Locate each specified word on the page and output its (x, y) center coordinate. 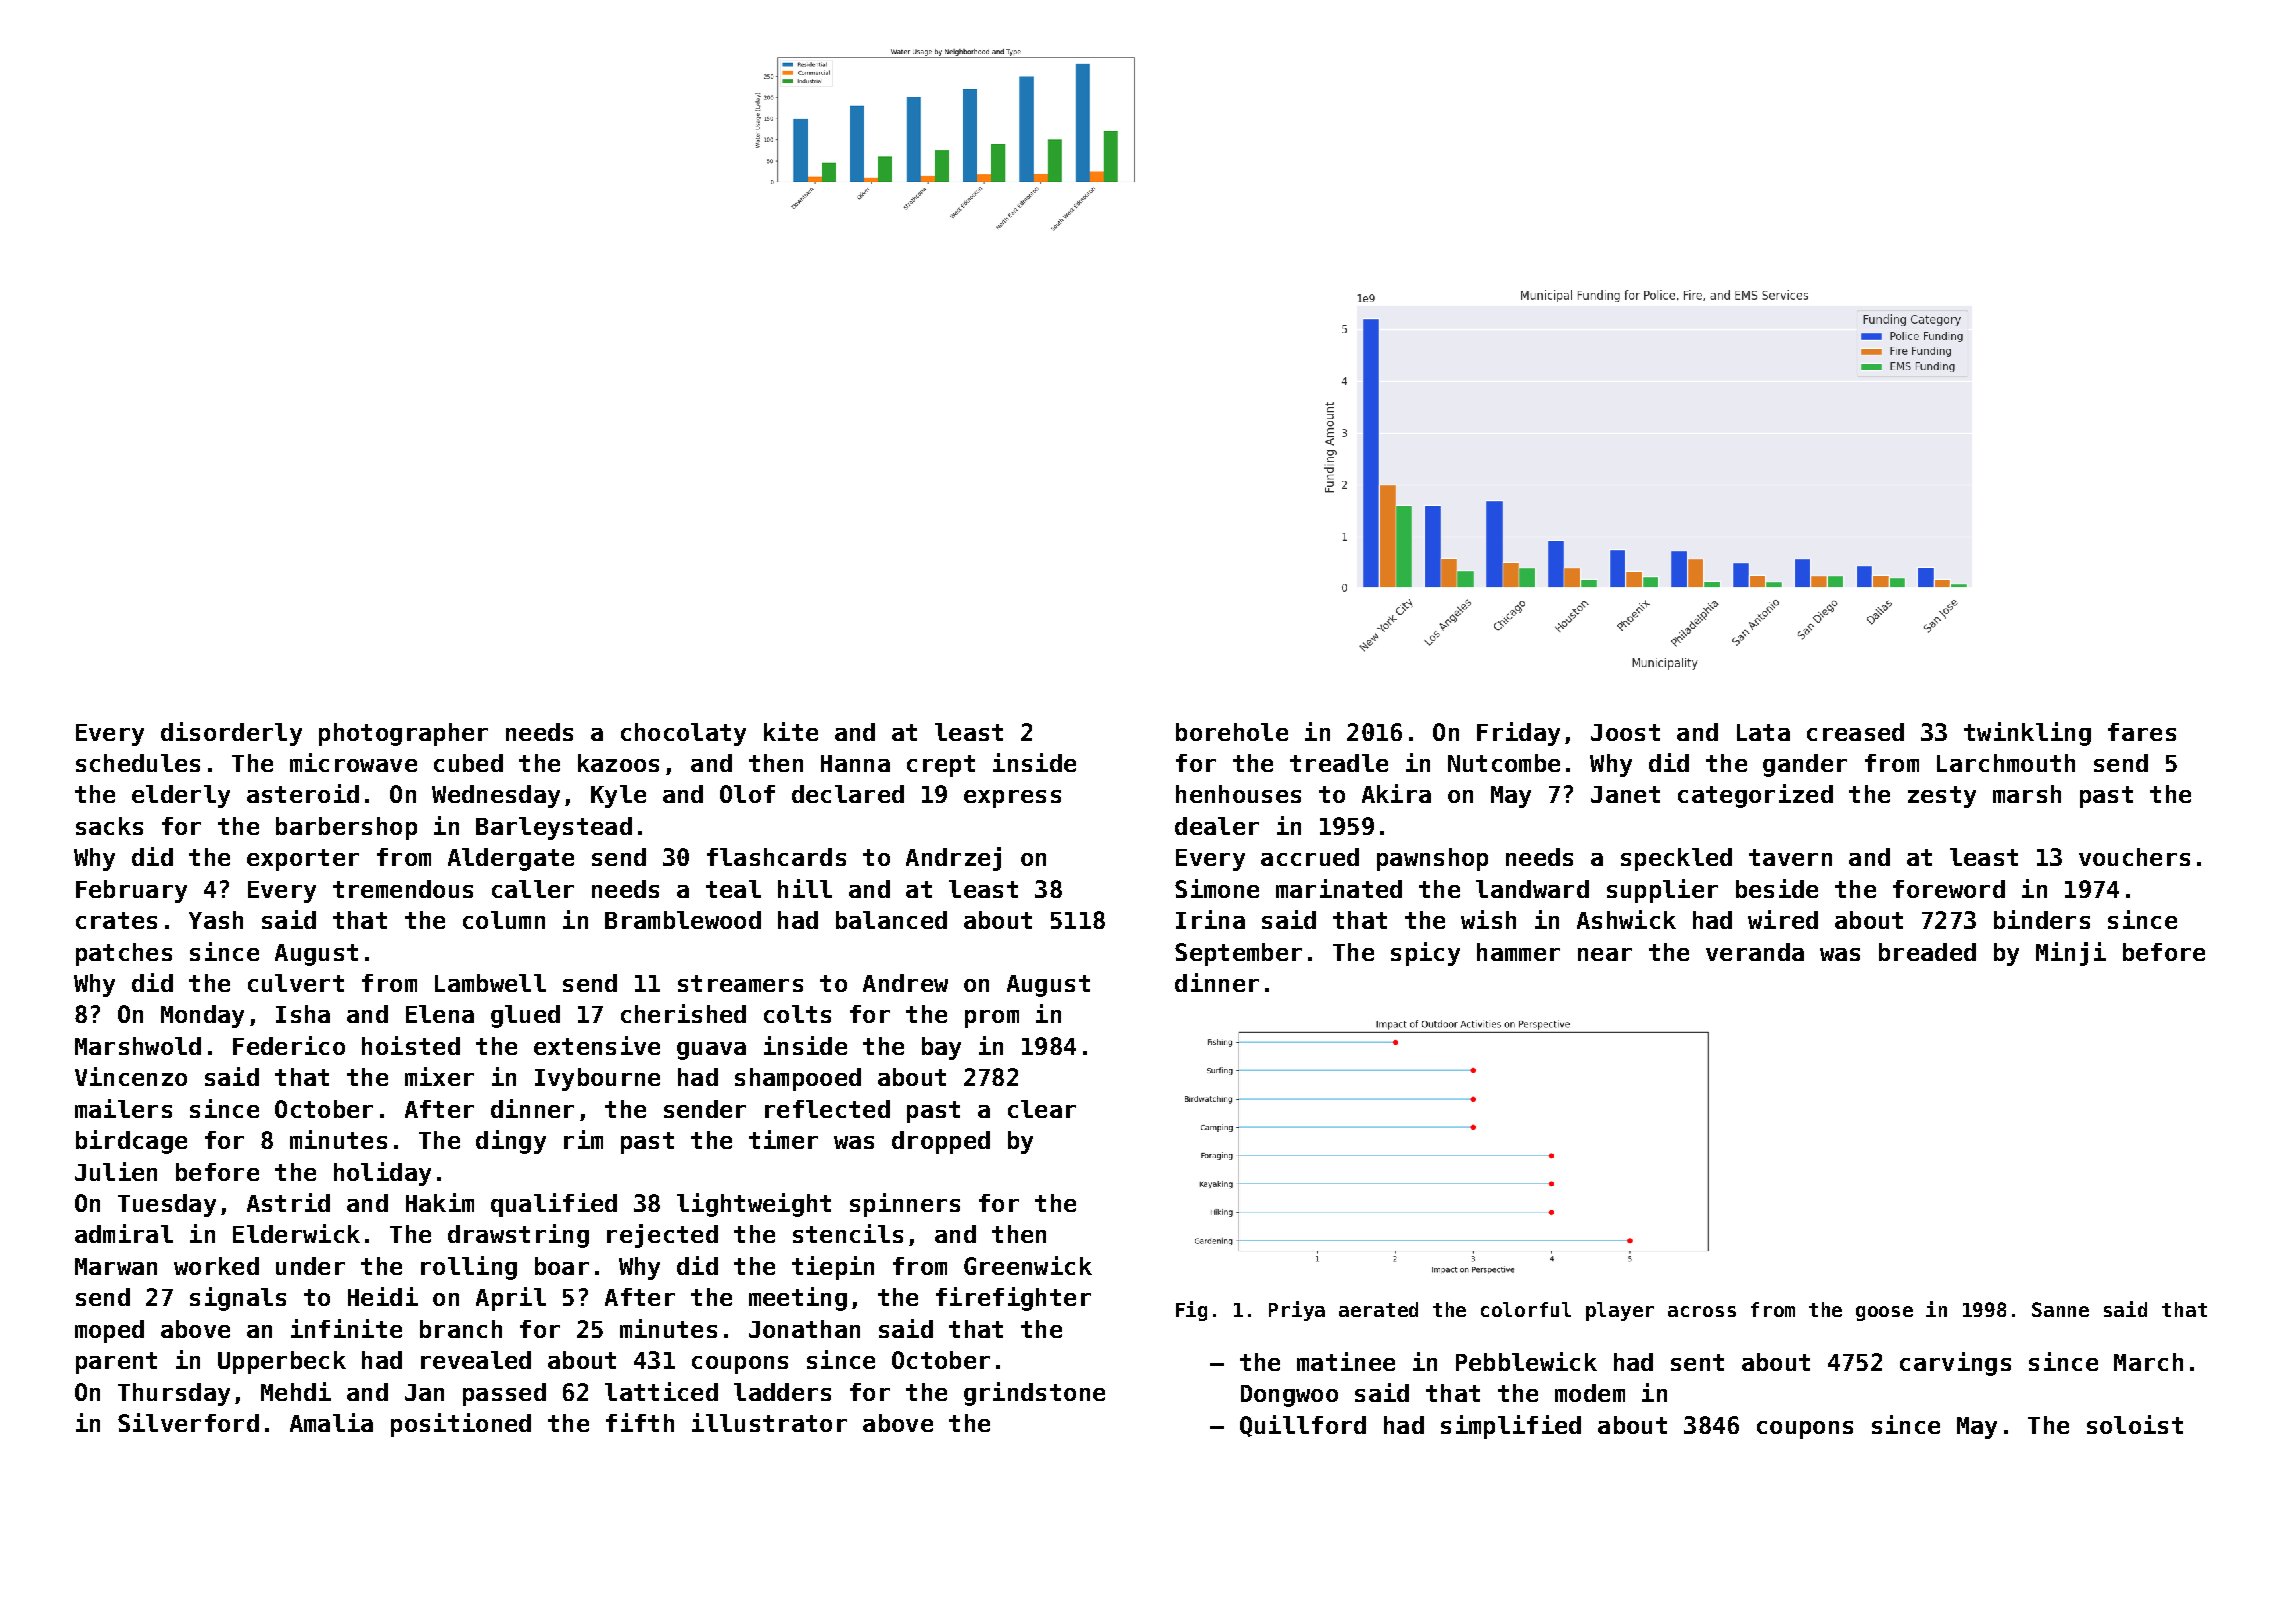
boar (562, 1266)
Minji (2071, 954)
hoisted (411, 1045)
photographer (403, 734)
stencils (848, 1233)
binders (2042, 919)
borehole (1232, 732)
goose (1884, 1313)
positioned (461, 1425)
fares (2142, 732)
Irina (1210, 919)
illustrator (769, 1422)
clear (1042, 1109)
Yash (216, 920)
